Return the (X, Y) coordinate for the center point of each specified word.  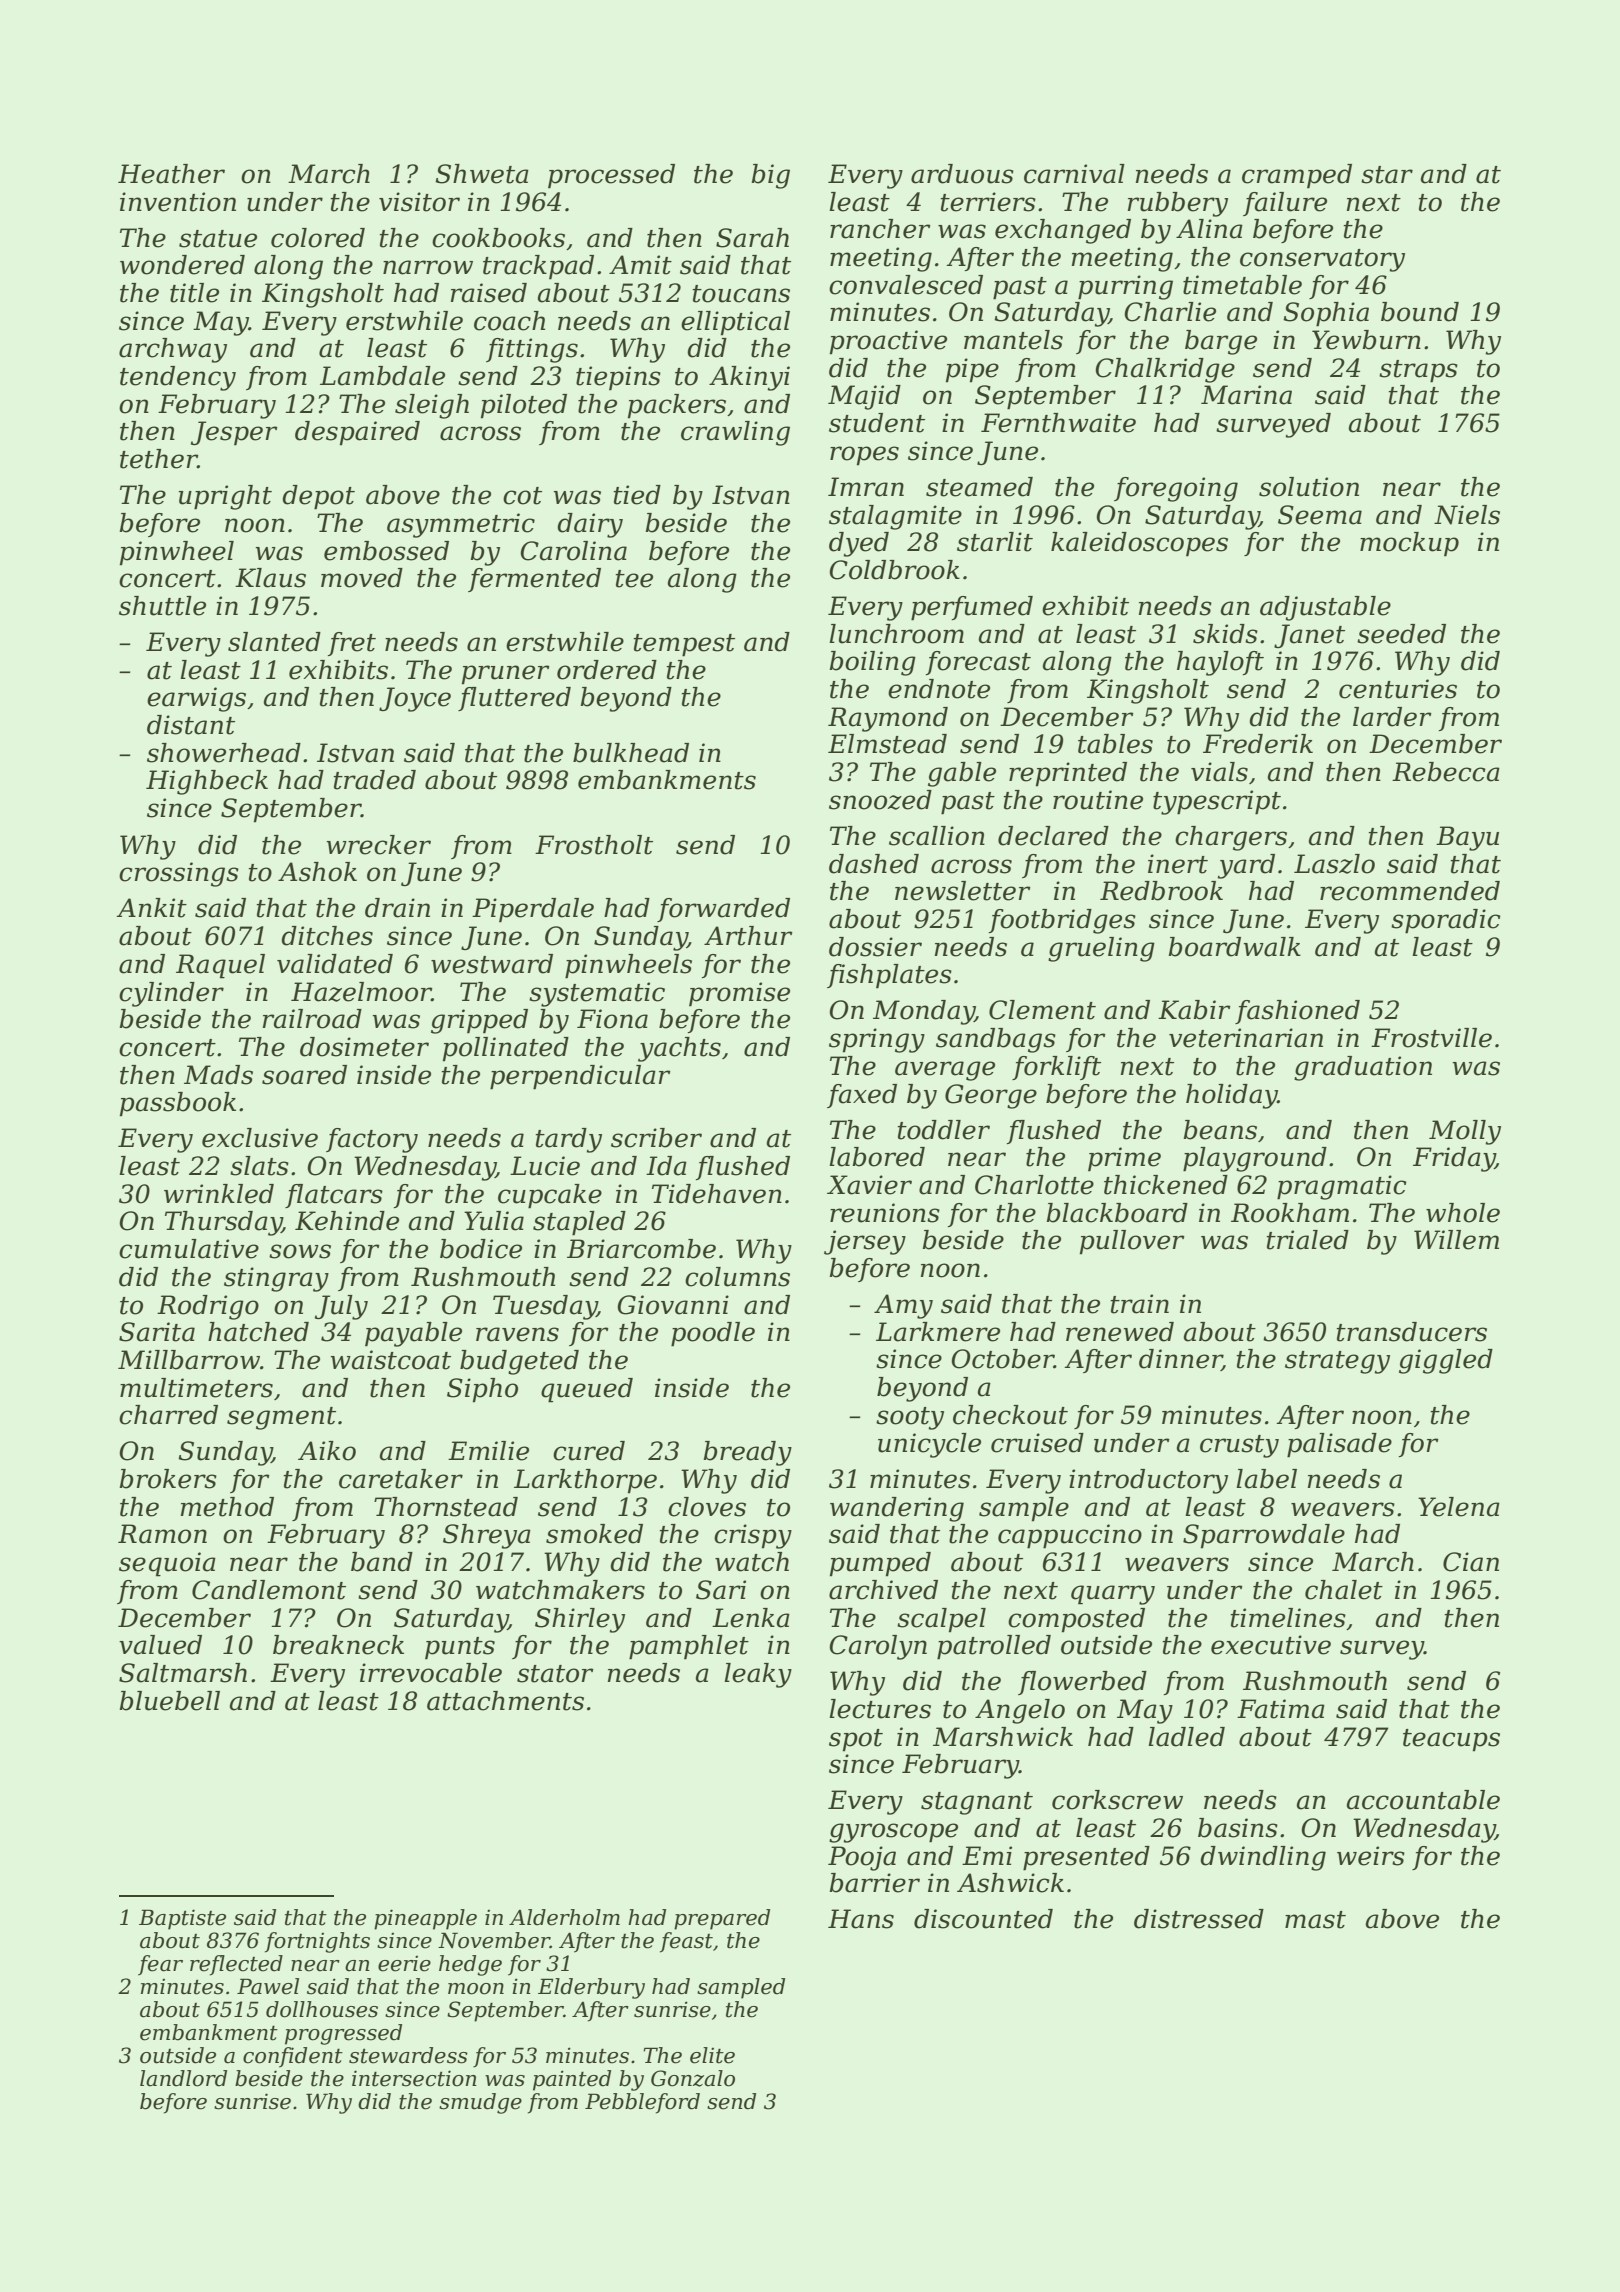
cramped (1297, 176)
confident (293, 2057)
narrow (428, 267)
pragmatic (1342, 1187)
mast (1315, 1920)
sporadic (1446, 921)
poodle (713, 1334)
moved (362, 578)
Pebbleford (642, 2103)
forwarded (723, 910)
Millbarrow (189, 1360)
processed (611, 176)
